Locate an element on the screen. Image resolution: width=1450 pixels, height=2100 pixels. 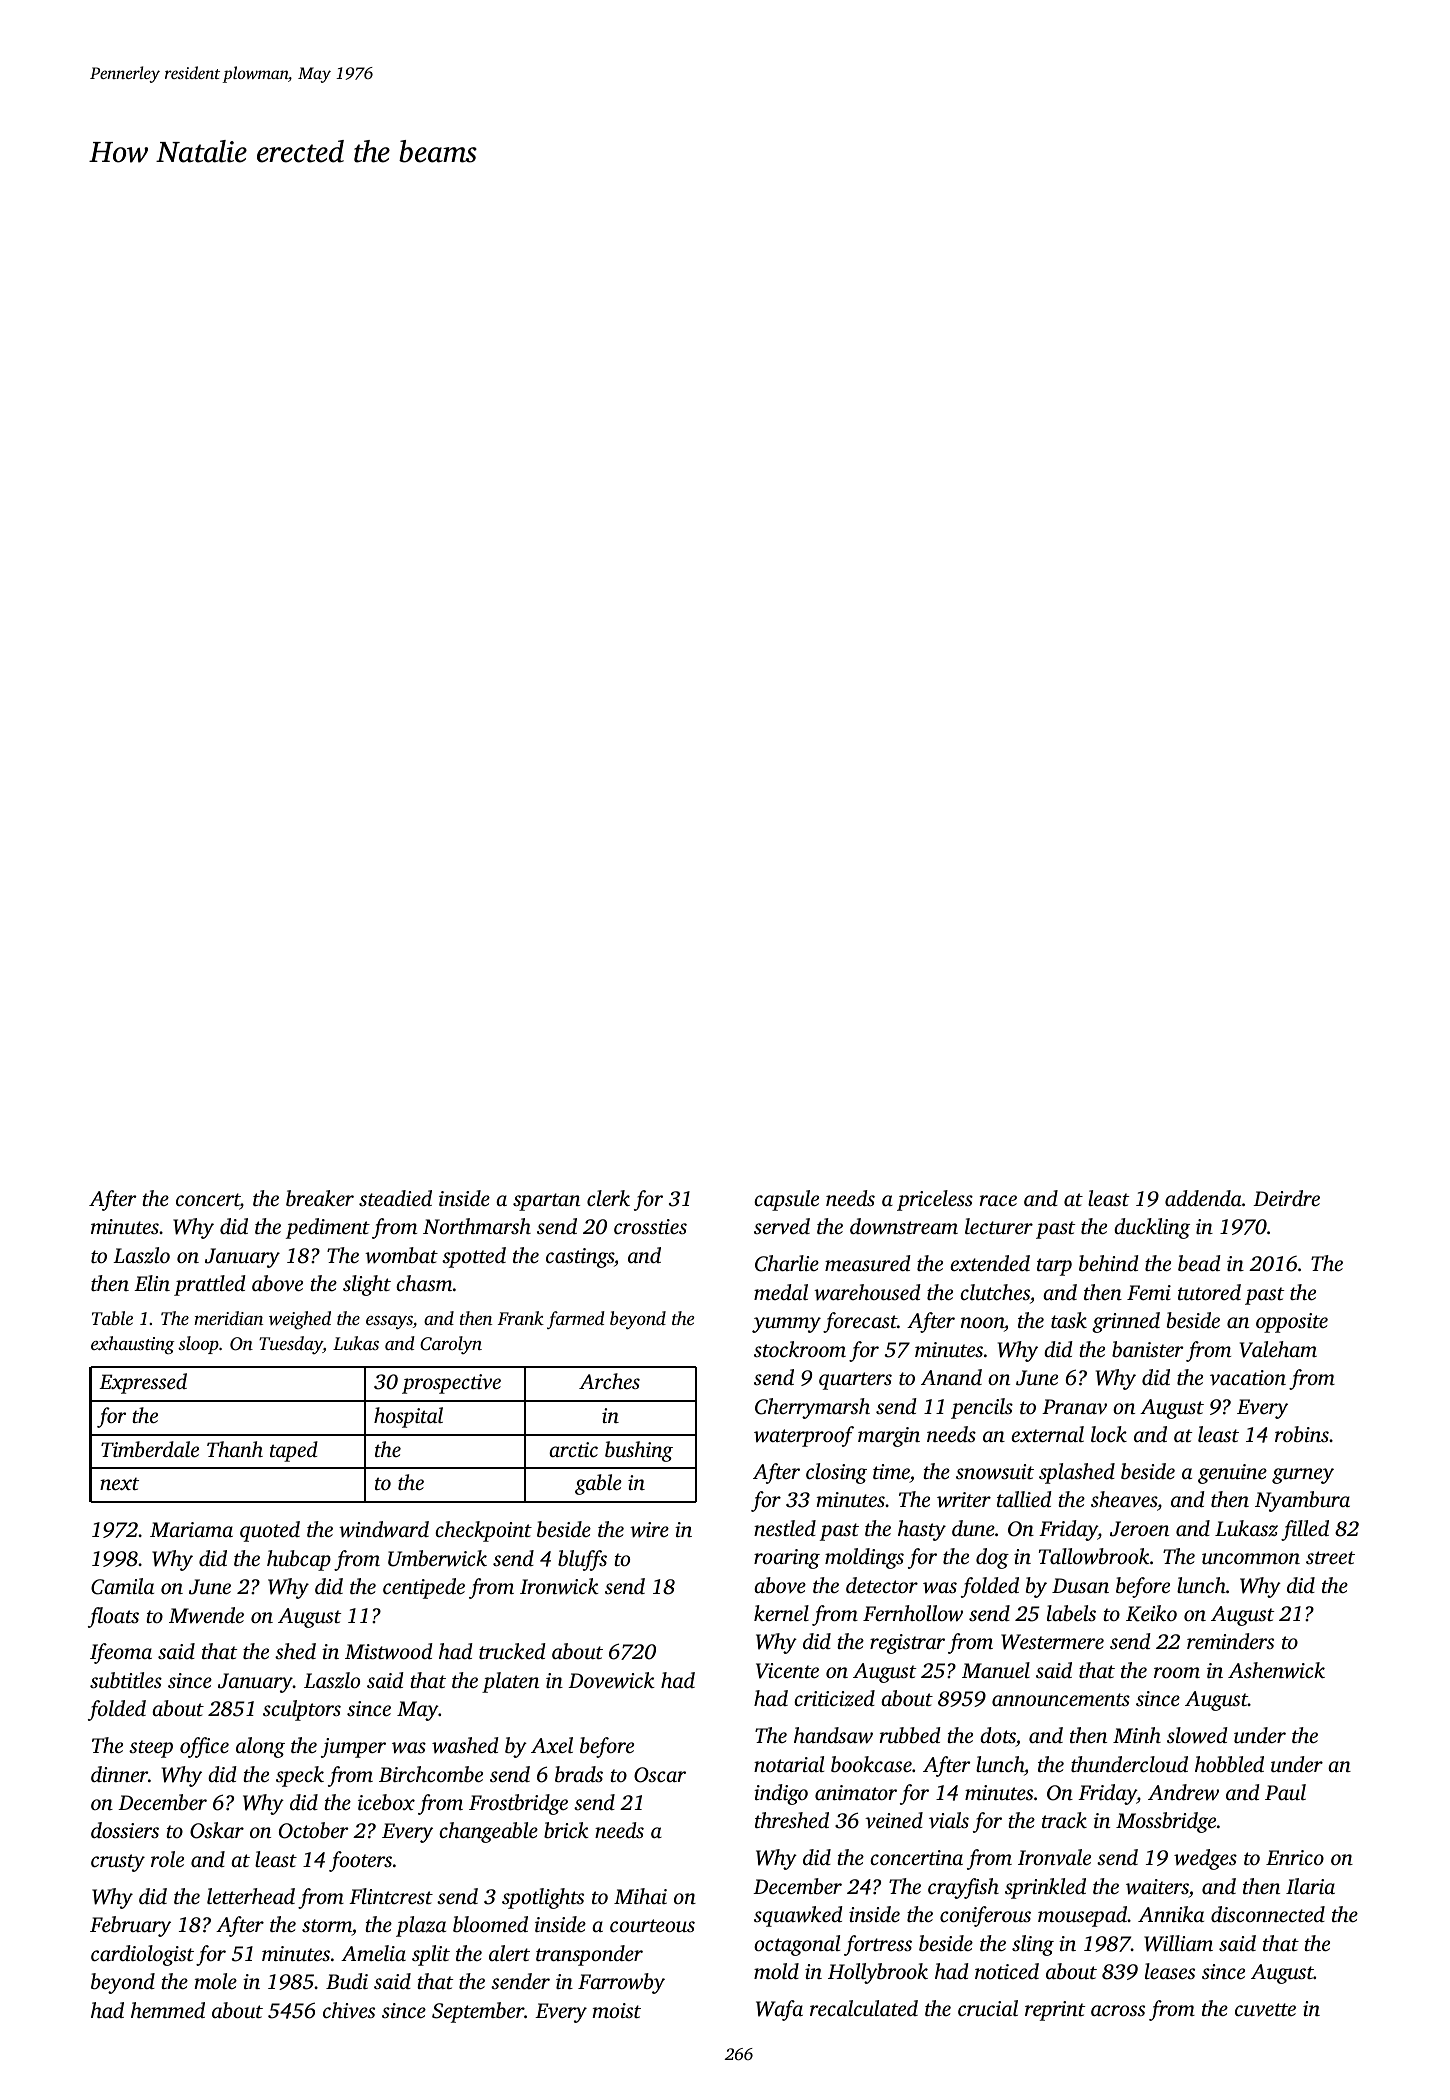
cardiologist is located at coordinates (142, 1955).
